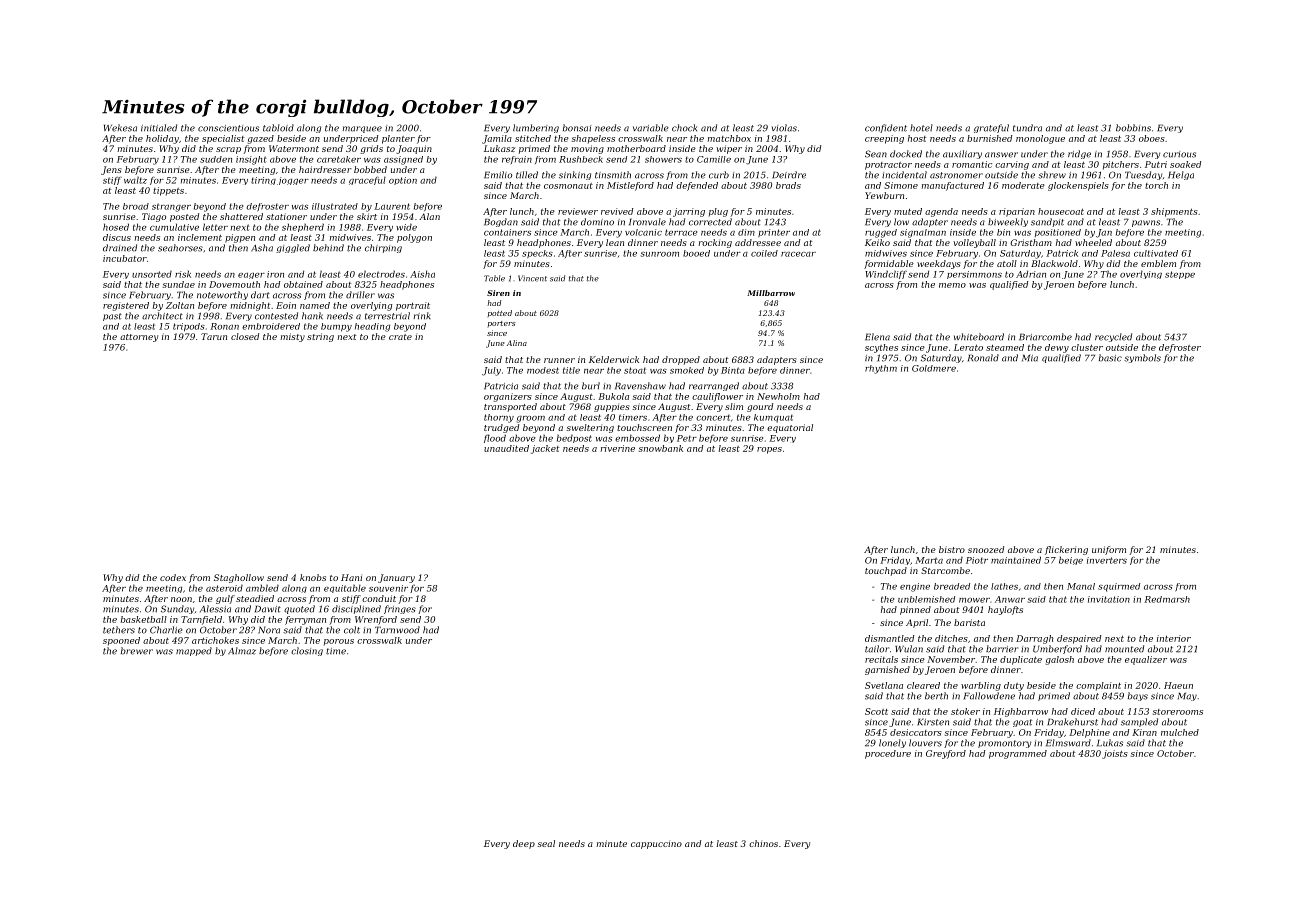 The height and width of the document is (924, 1308). What do you see at coordinates (656, 845) in the document?
I see `cappuccino` at bounding box center [656, 845].
